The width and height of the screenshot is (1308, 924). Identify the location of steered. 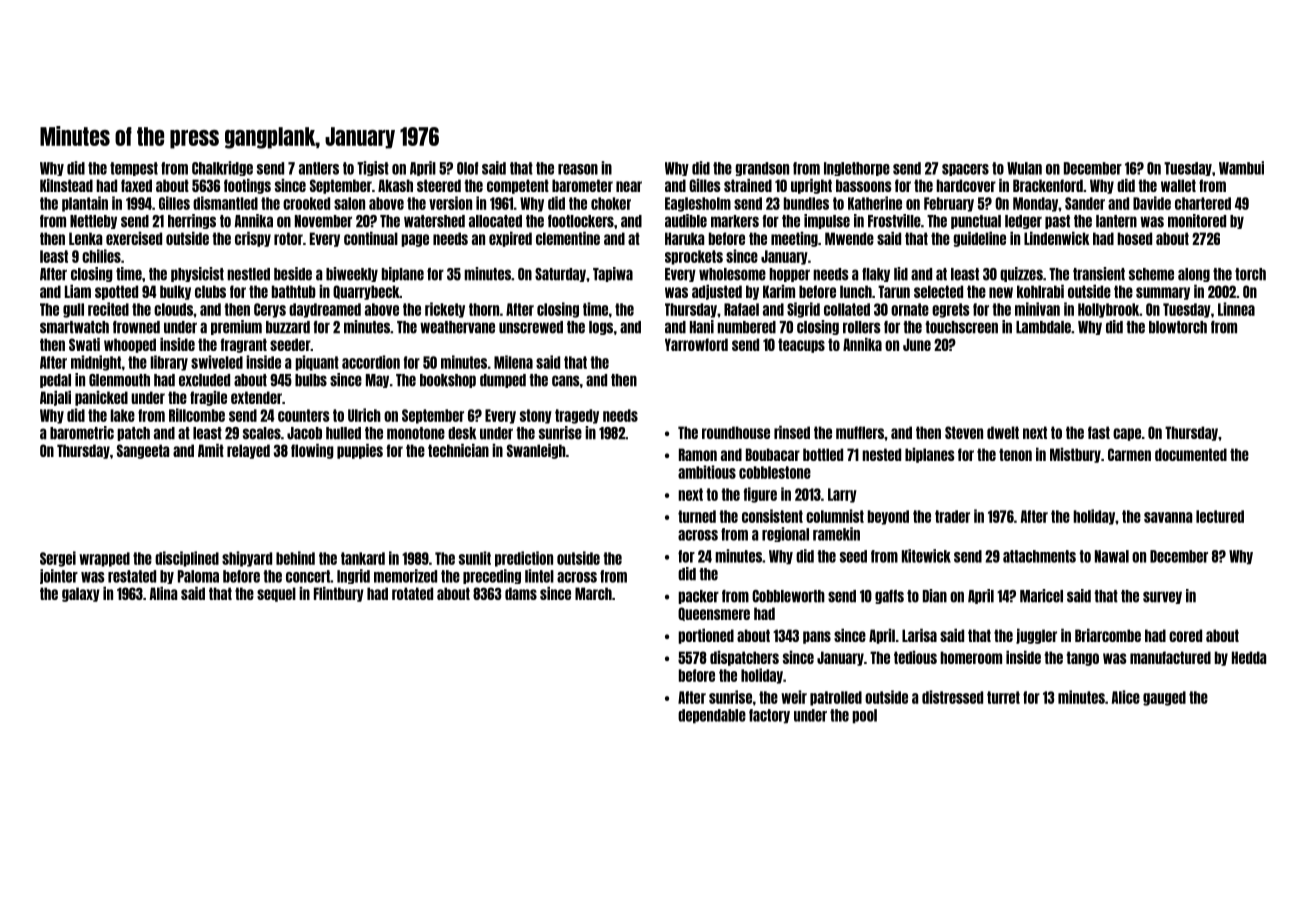
(439, 185).
